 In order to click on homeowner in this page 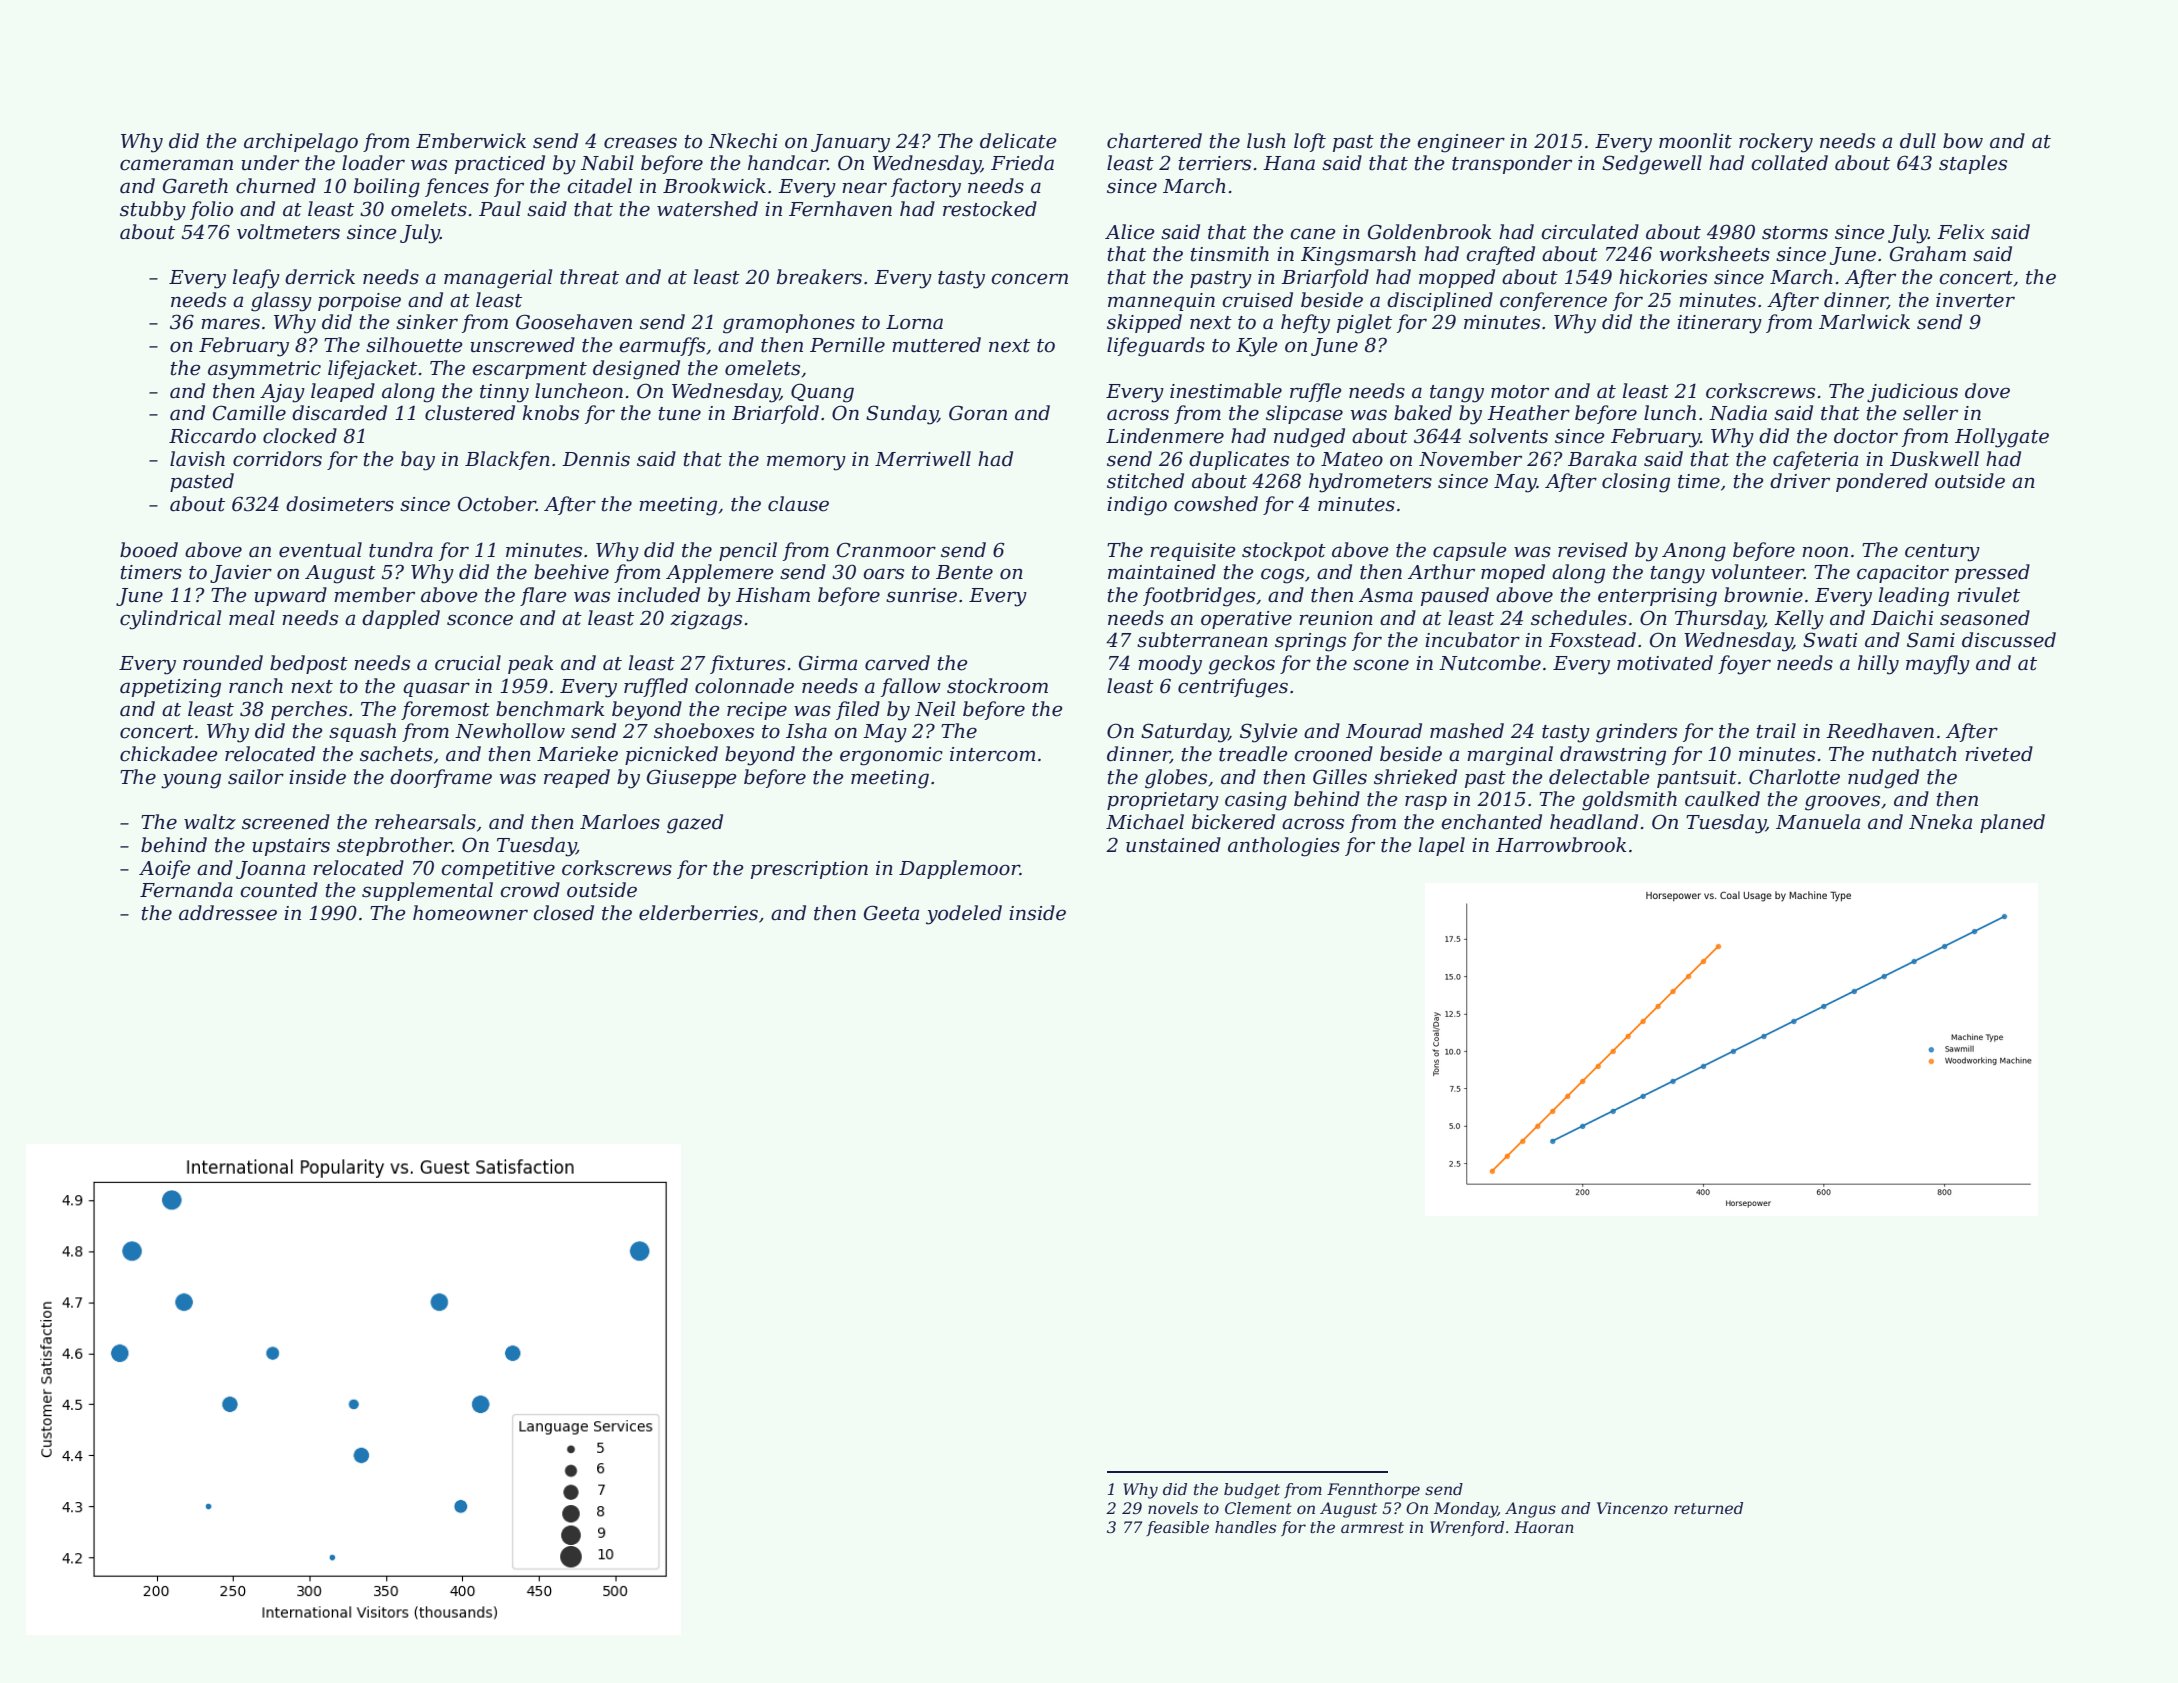, I will do `click(470, 913)`.
